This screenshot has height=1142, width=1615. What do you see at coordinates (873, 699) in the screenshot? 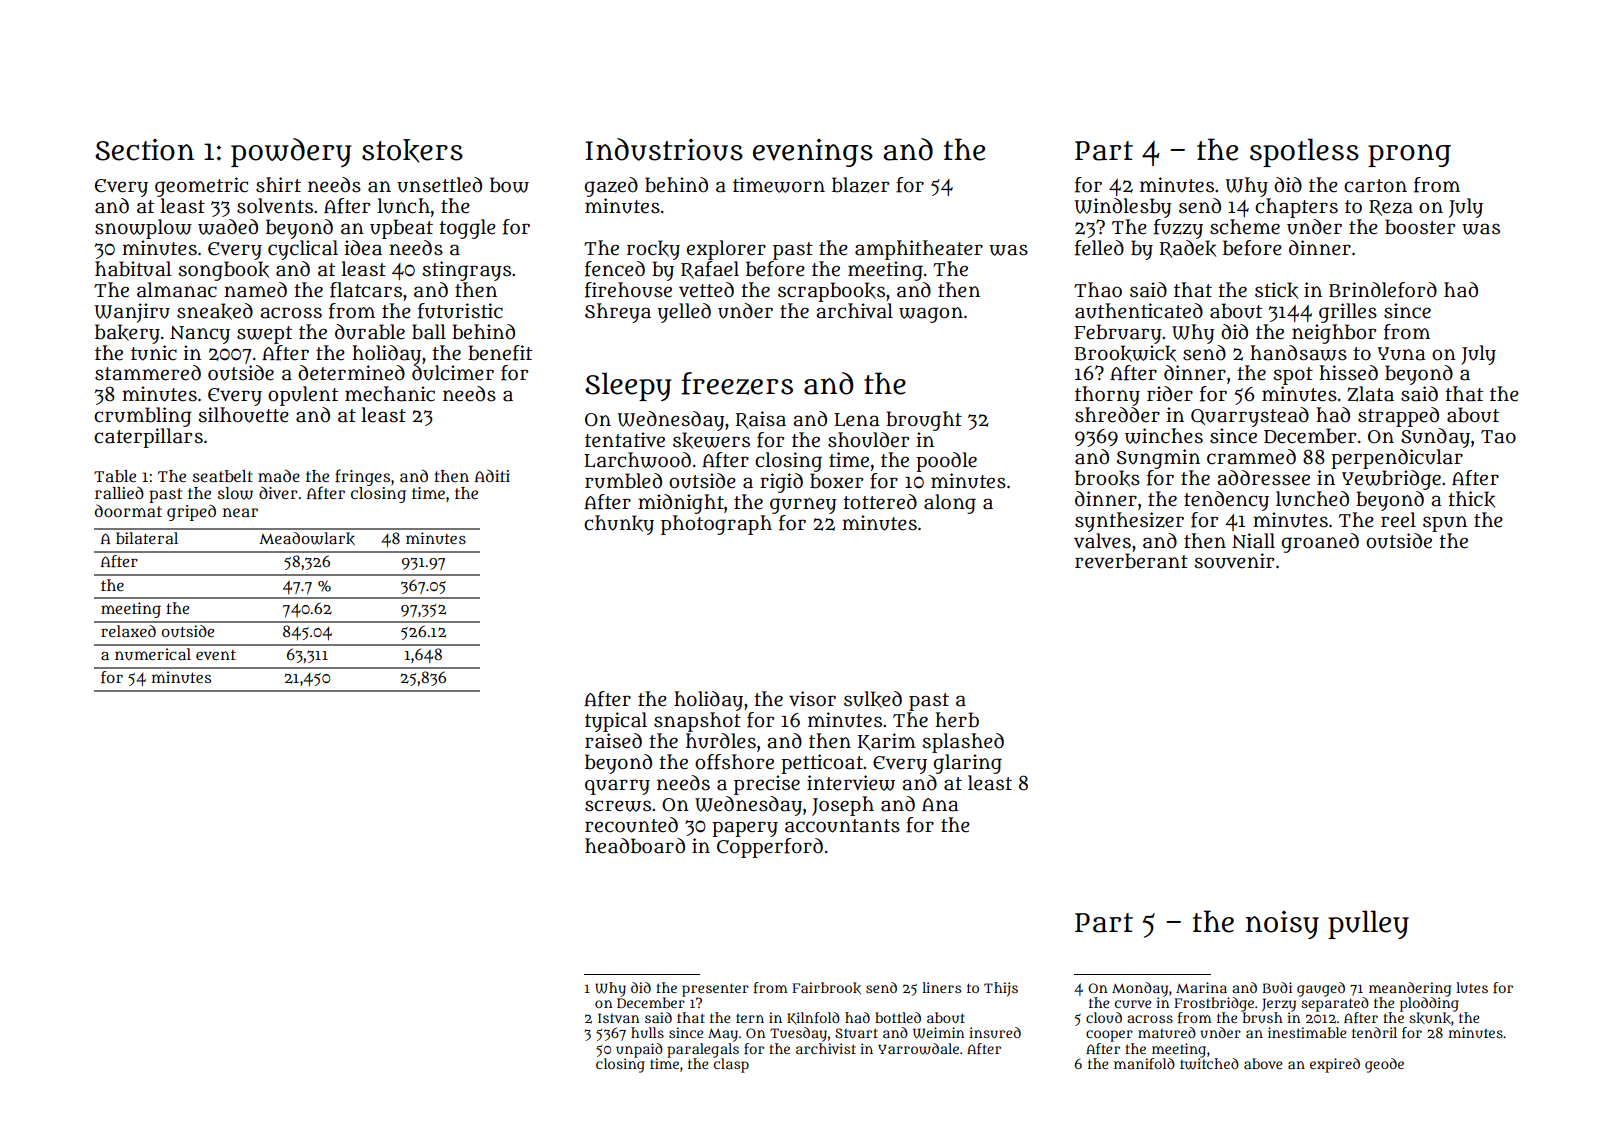
I see `sulked` at bounding box center [873, 699].
